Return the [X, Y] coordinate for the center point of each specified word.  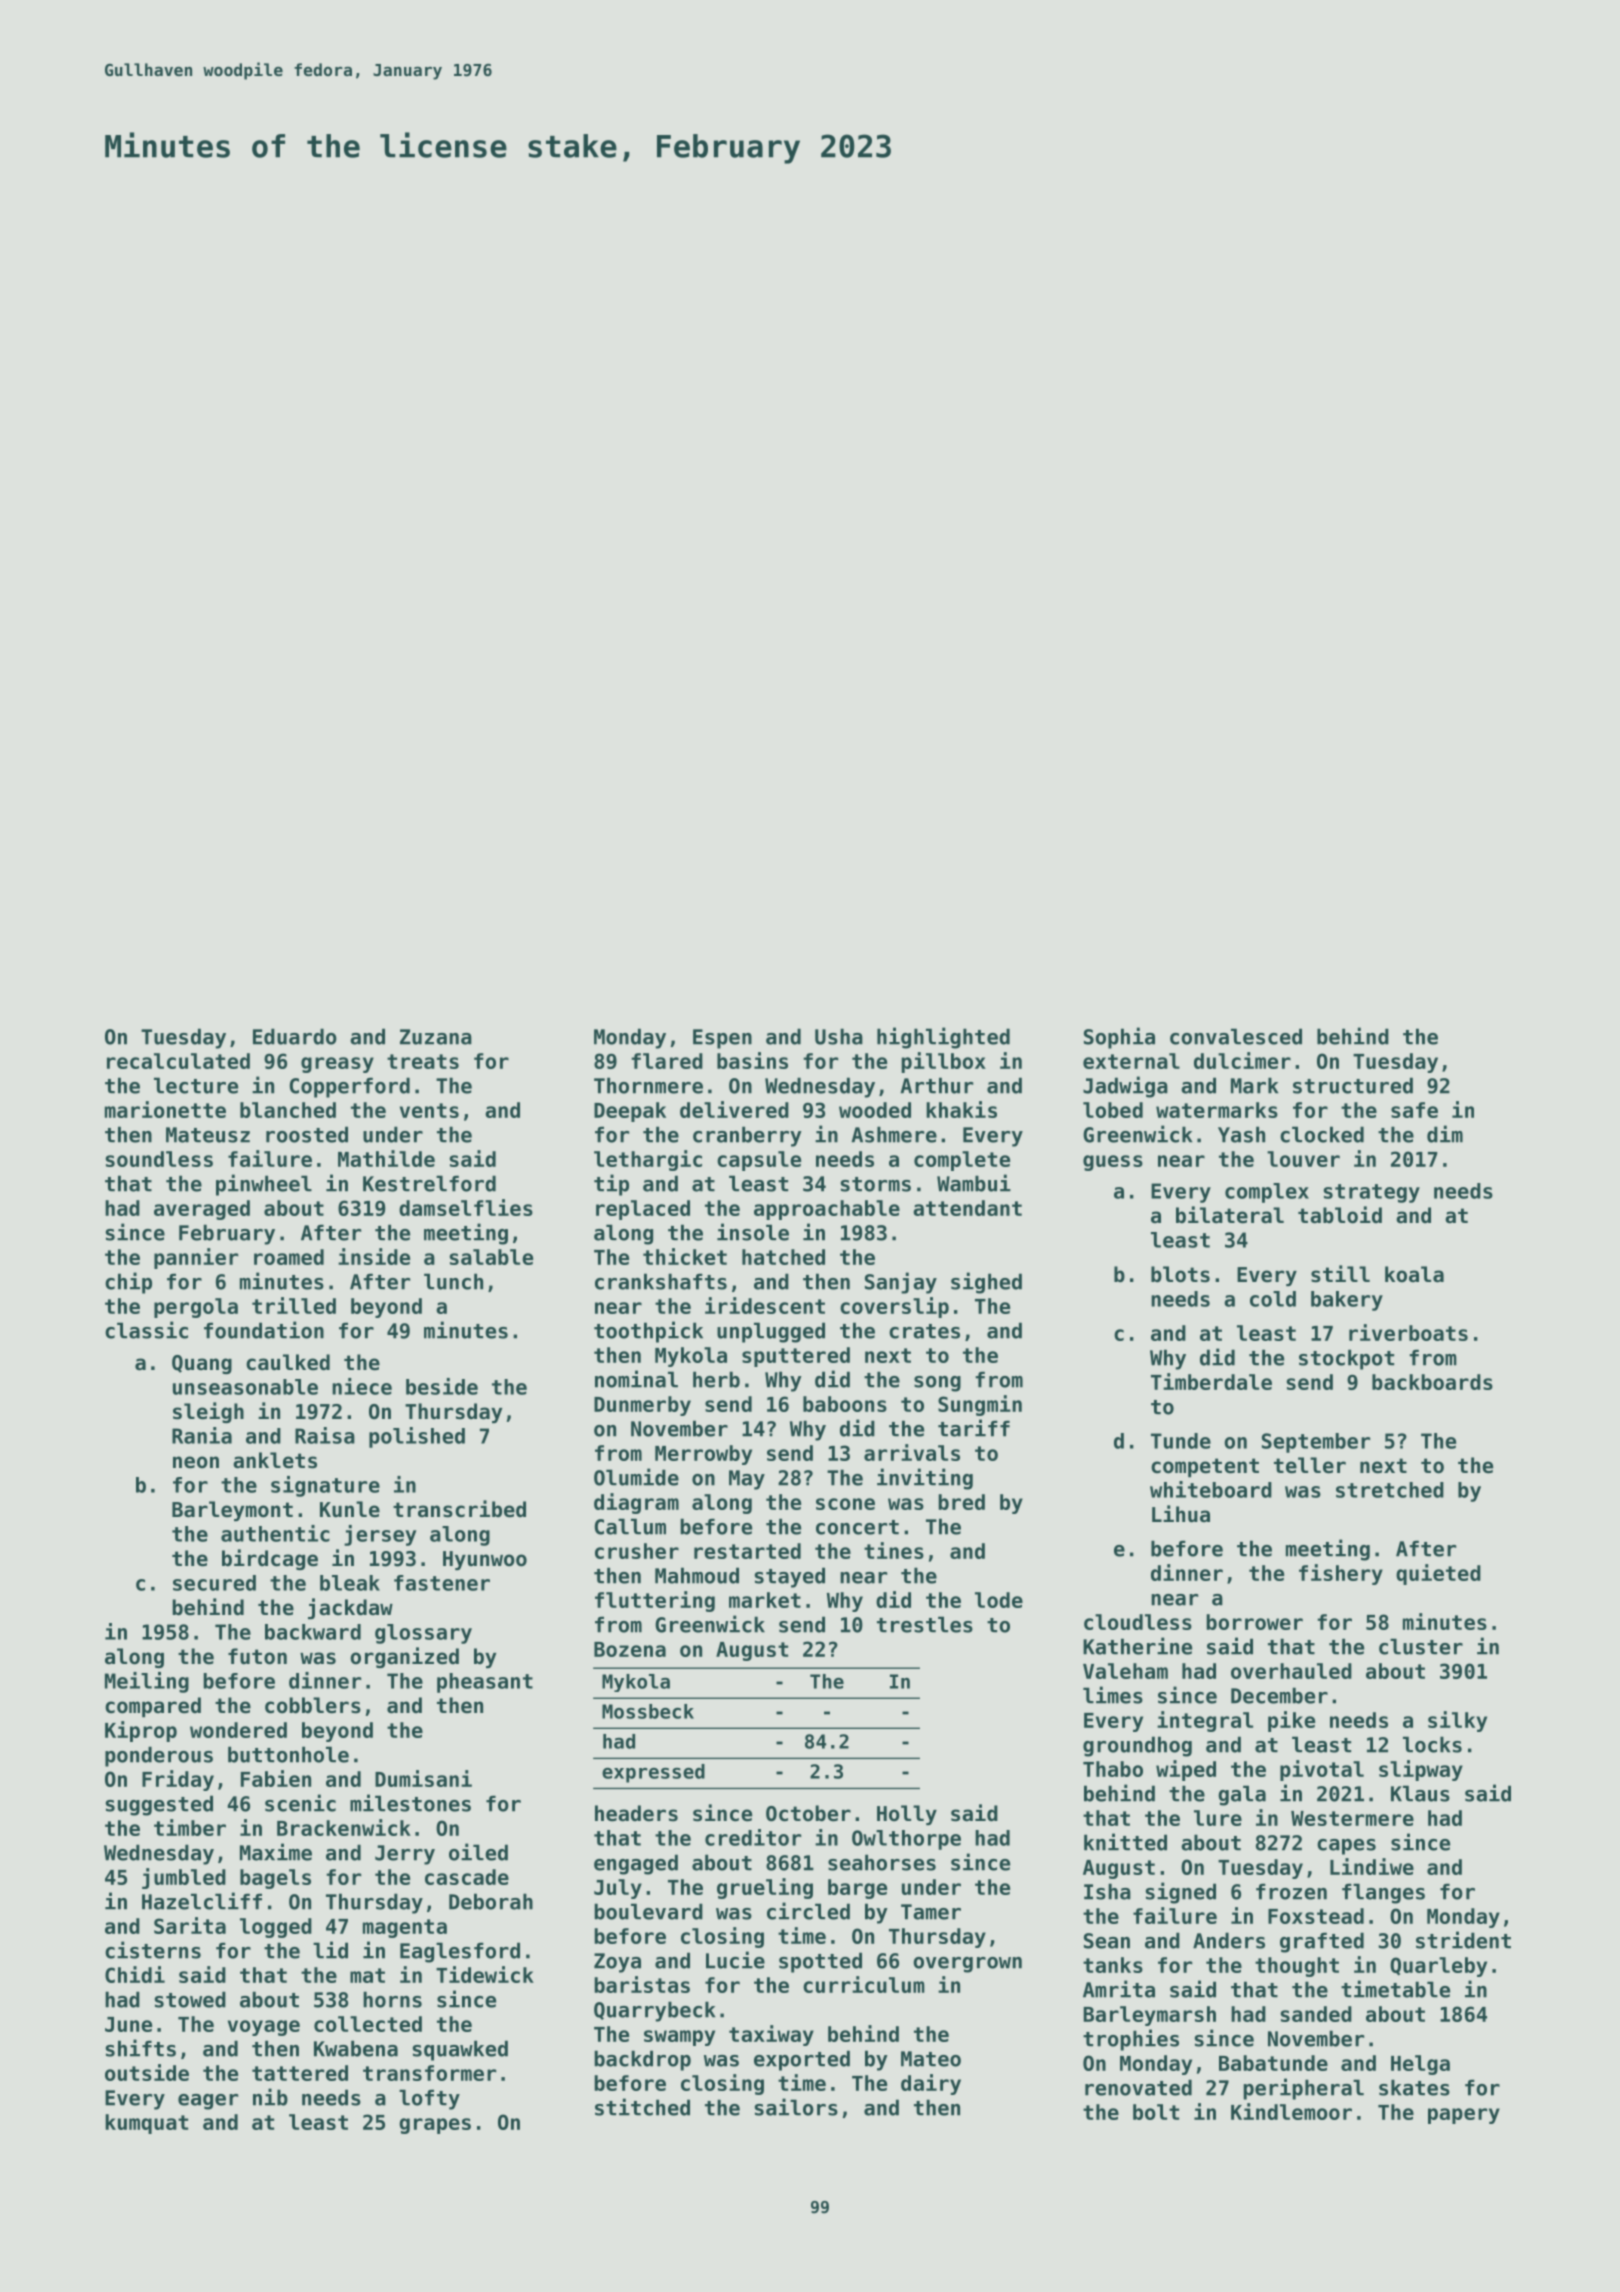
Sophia [1119, 1038]
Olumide [636, 1477]
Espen [722, 1039]
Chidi [135, 1974]
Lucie [735, 1960]
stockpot [1346, 1359]
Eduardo [295, 1036]
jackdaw [350, 1608]
